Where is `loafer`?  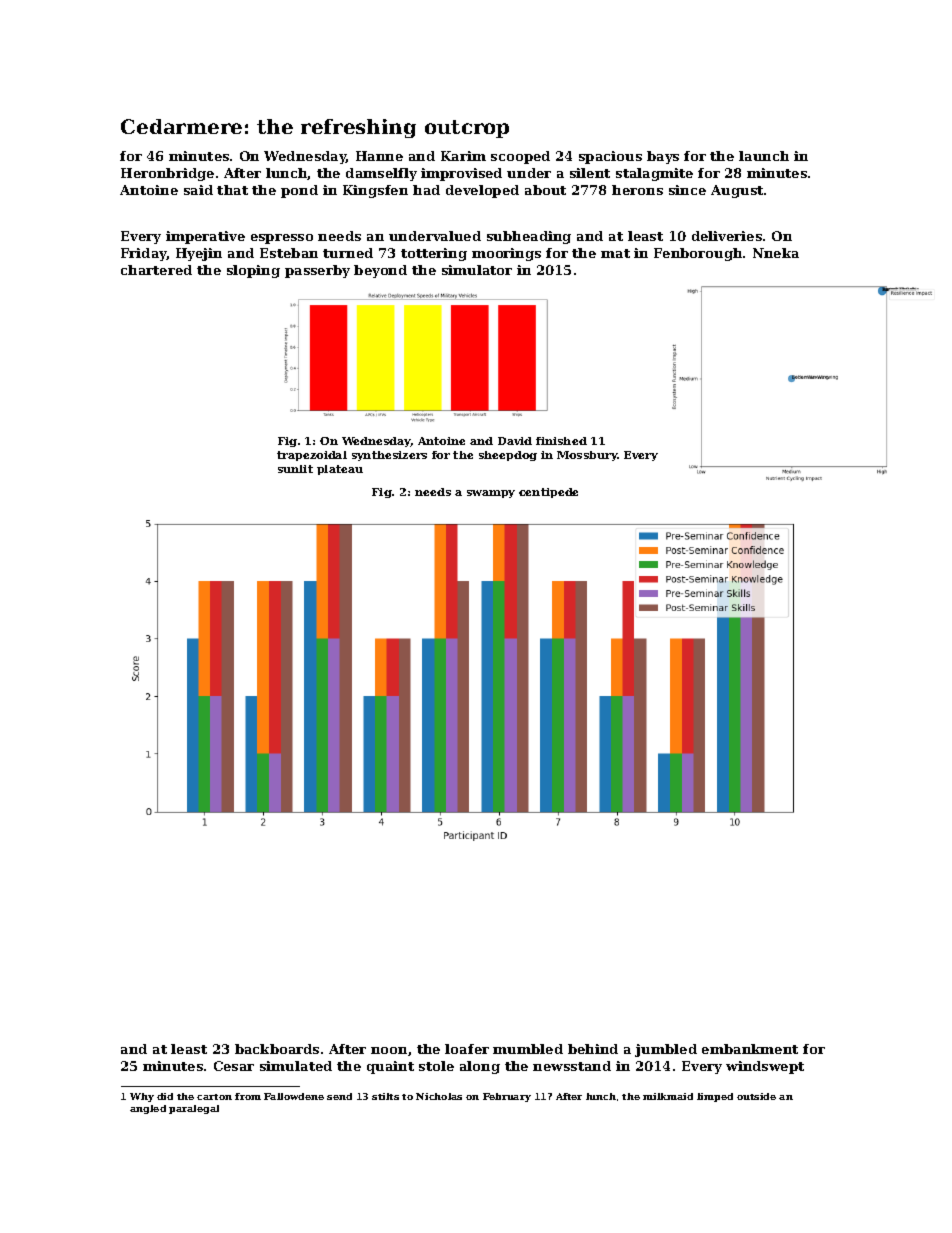
loafer is located at coordinates (467, 1049).
